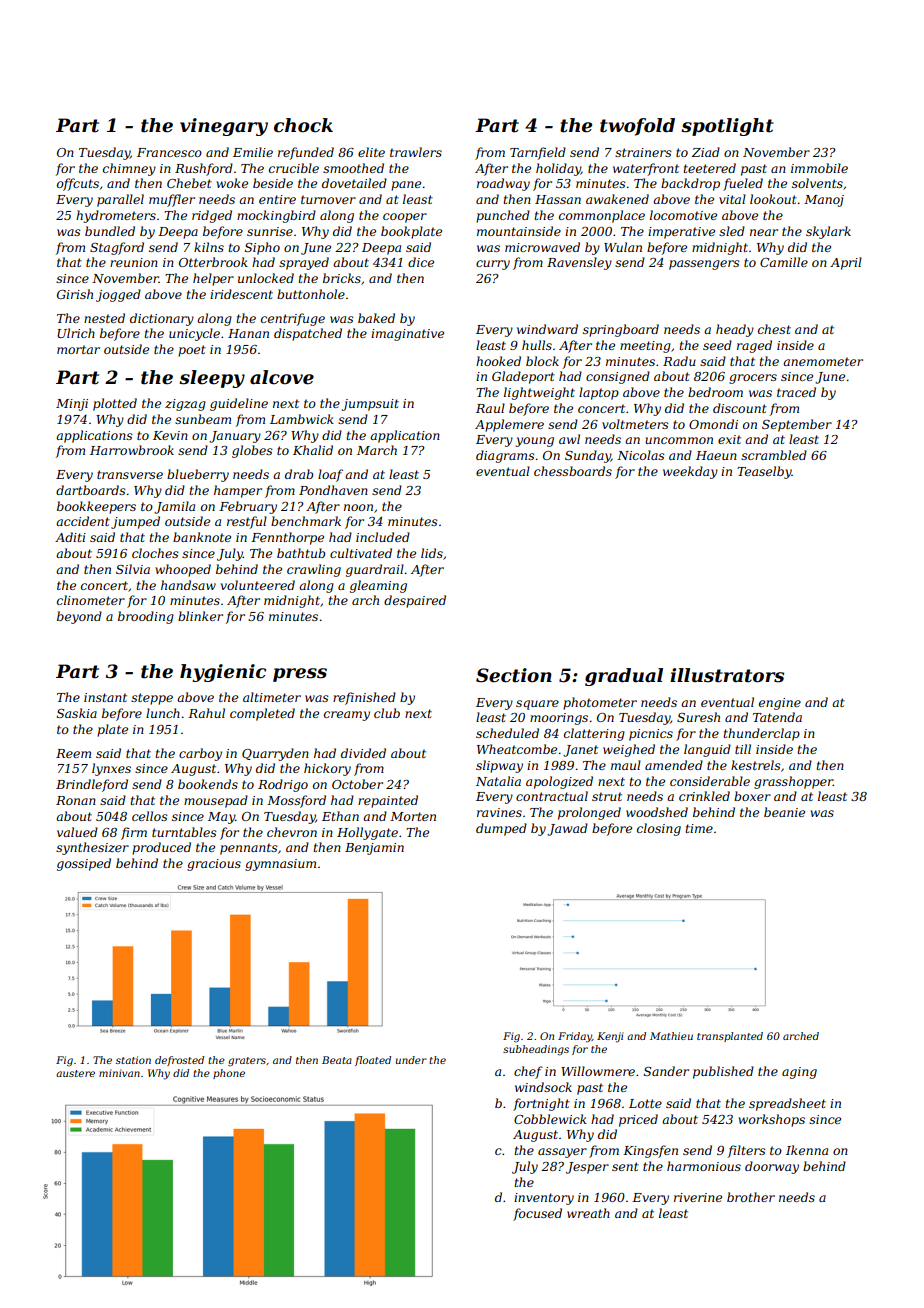  I want to click on focused, so click(537, 1214).
